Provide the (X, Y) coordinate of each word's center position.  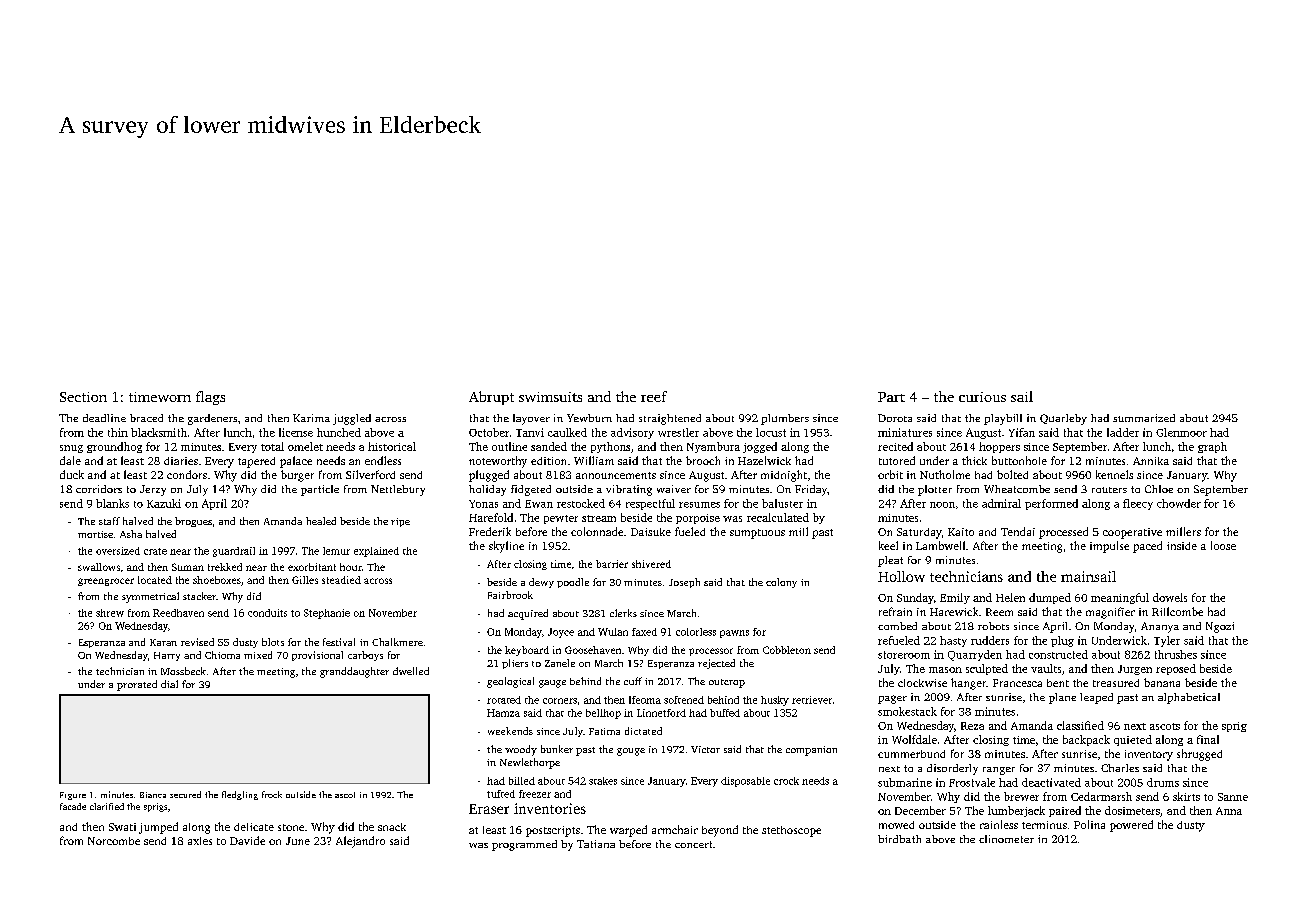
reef (654, 396)
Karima (311, 418)
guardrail (234, 552)
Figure (73, 796)
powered (1131, 826)
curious (982, 397)
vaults (1046, 668)
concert (693, 844)
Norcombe (114, 841)
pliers (515, 664)
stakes (603, 781)
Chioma (222, 655)
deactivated (1051, 782)
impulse (1109, 547)
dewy (541, 583)
